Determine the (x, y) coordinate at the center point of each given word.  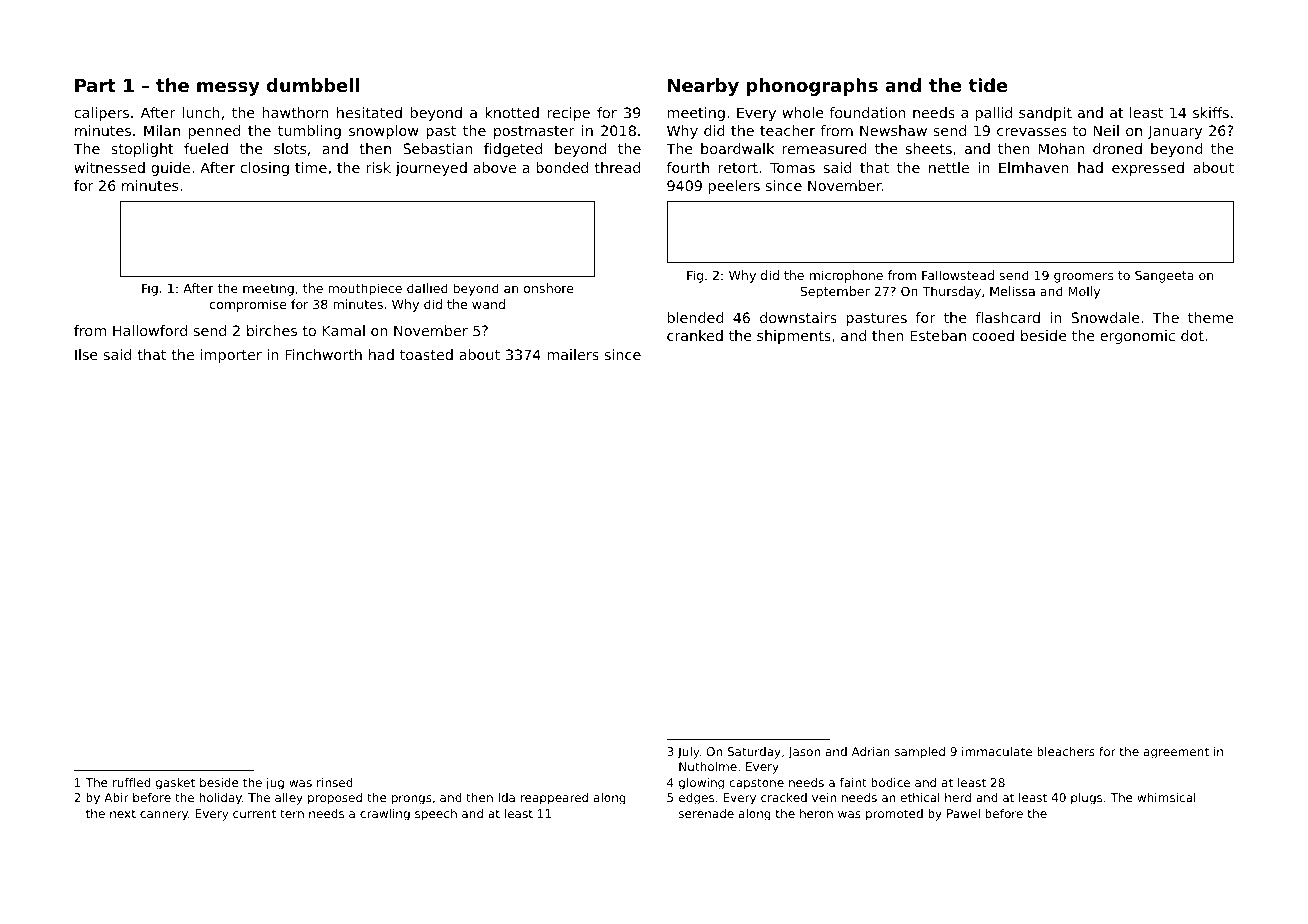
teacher (787, 130)
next (123, 813)
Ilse (86, 354)
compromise (248, 305)
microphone (846, 276)
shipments (794, 337)
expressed (1148, 169)
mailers (573, 354)
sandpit (1045, 114)
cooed (993, 335)
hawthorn (295, 112)
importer (231, 356)
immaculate (997, 751)
